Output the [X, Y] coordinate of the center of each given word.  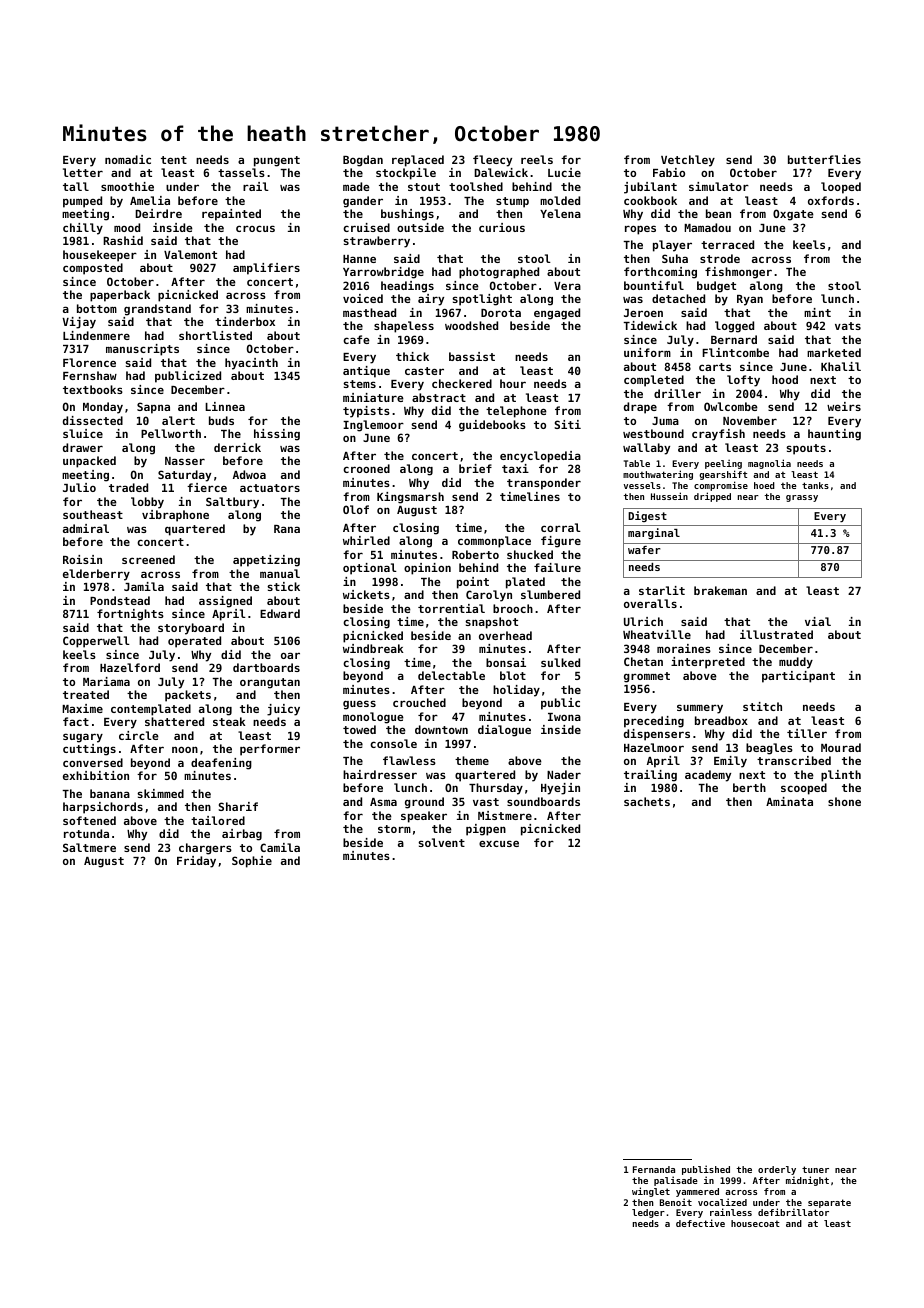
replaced [418, 161]
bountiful [654, 285]
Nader [564, 774]
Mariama [106, 681]
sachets [647, 801]
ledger [648, 1213]
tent [174, 160]
